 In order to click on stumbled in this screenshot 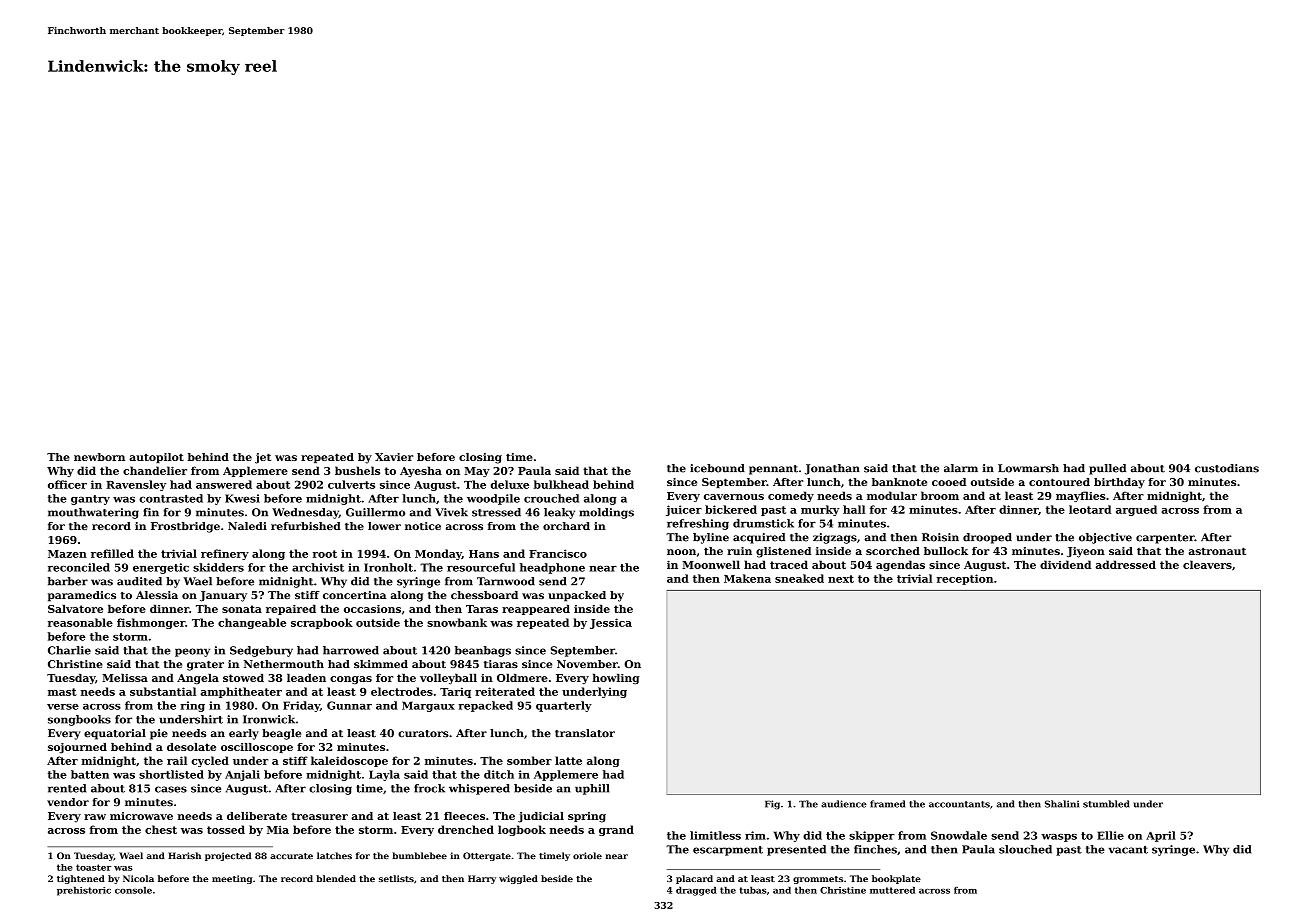, I will do `click(1106, 804)`.
